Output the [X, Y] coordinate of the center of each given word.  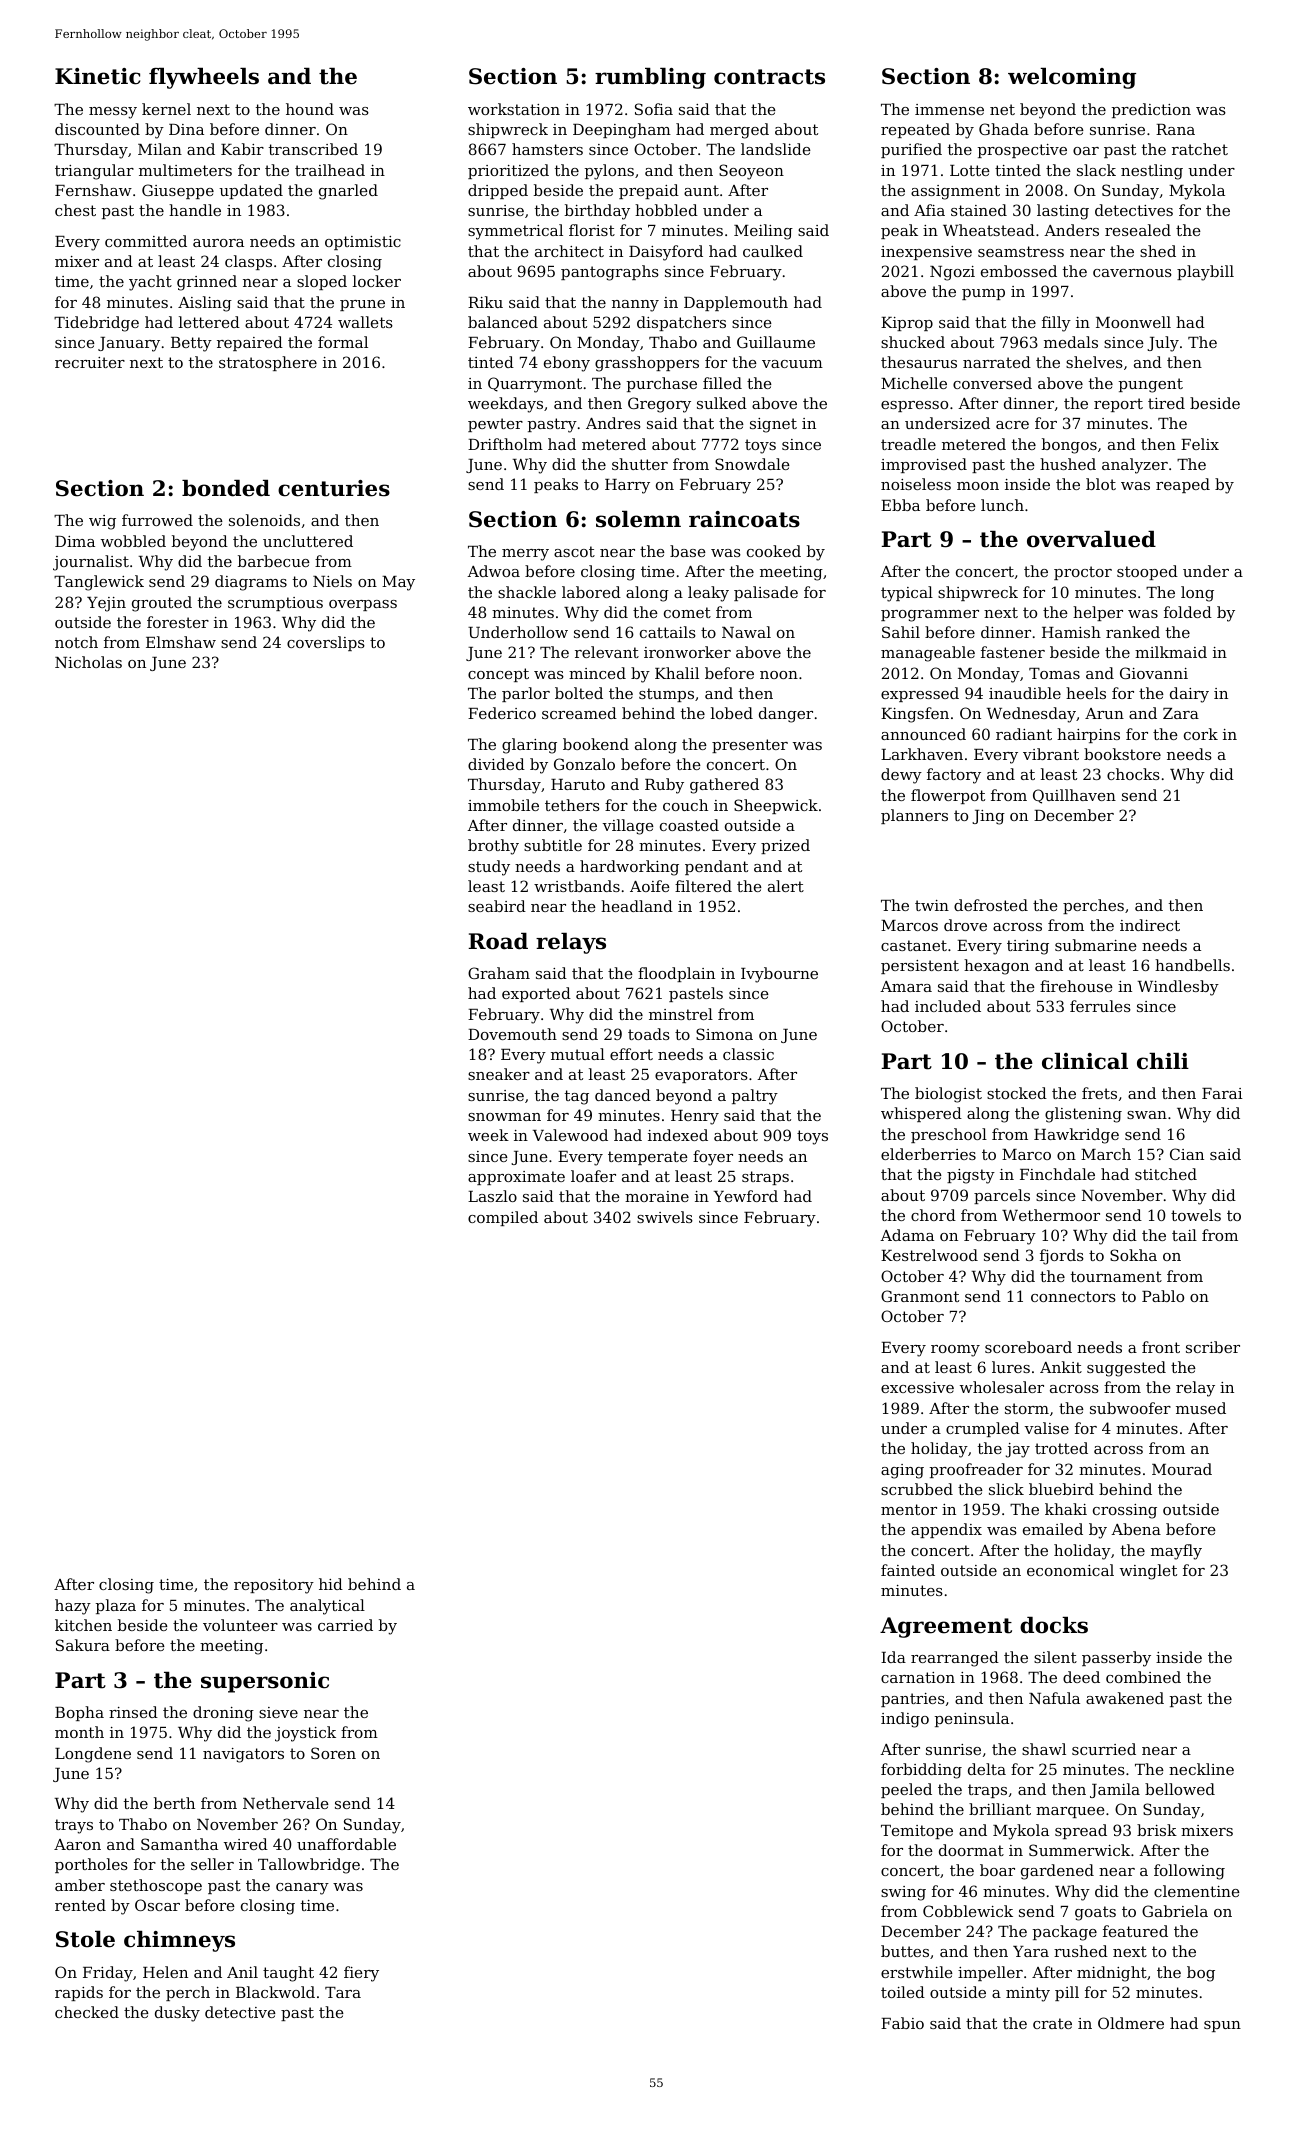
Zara [1181, 713]
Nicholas [88, 662]
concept [498, 675]
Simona [724, 1034]
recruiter [90, 362]
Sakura [83, 1645]
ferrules [1100, 1006]
